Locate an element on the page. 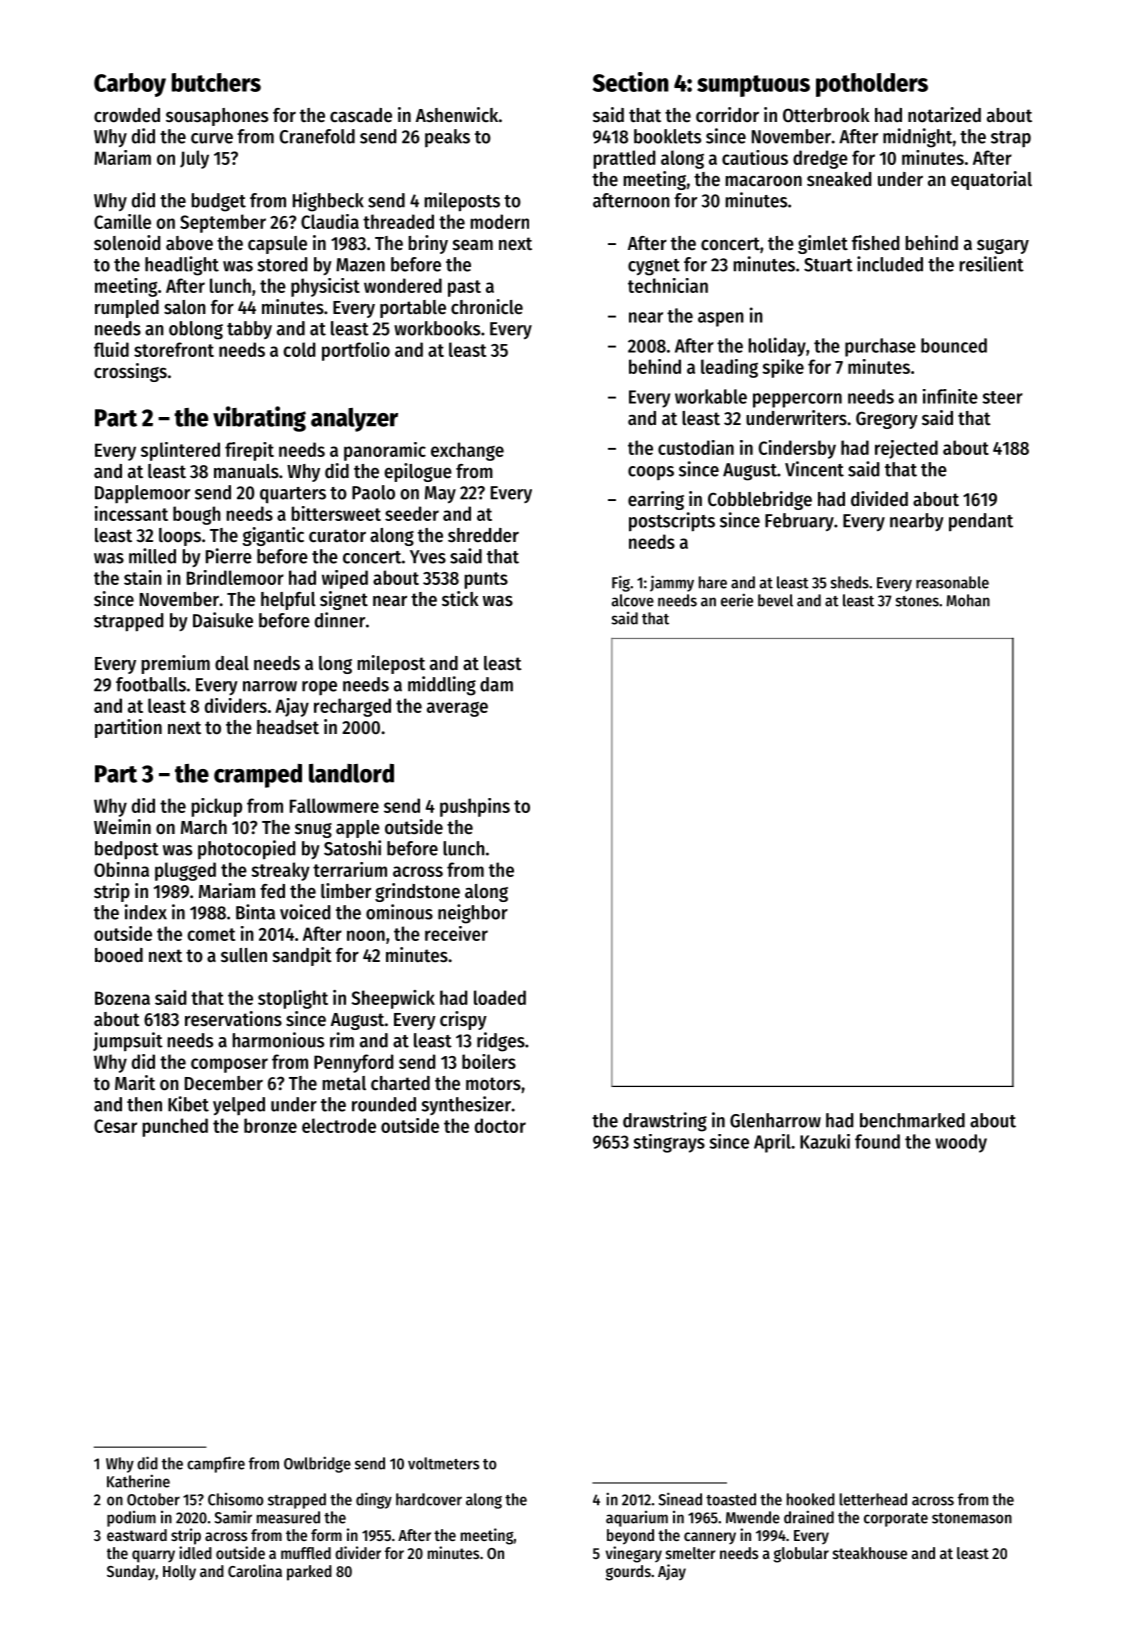 The image size is (1126, 1631). steer is located at coordinates (1002, 397).
